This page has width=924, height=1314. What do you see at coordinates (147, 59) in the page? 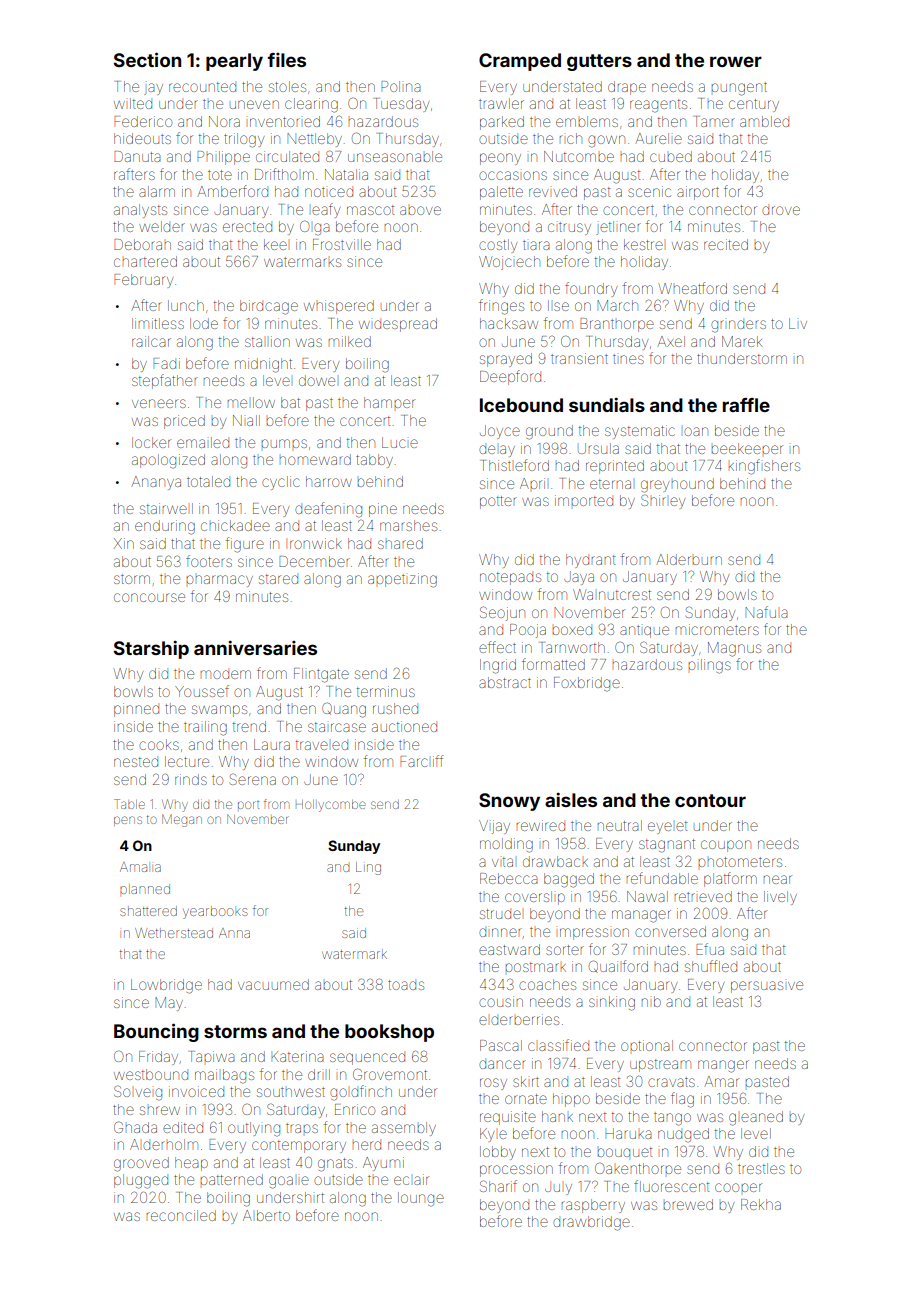
I see `Section` at bounding box center [147, 59].
